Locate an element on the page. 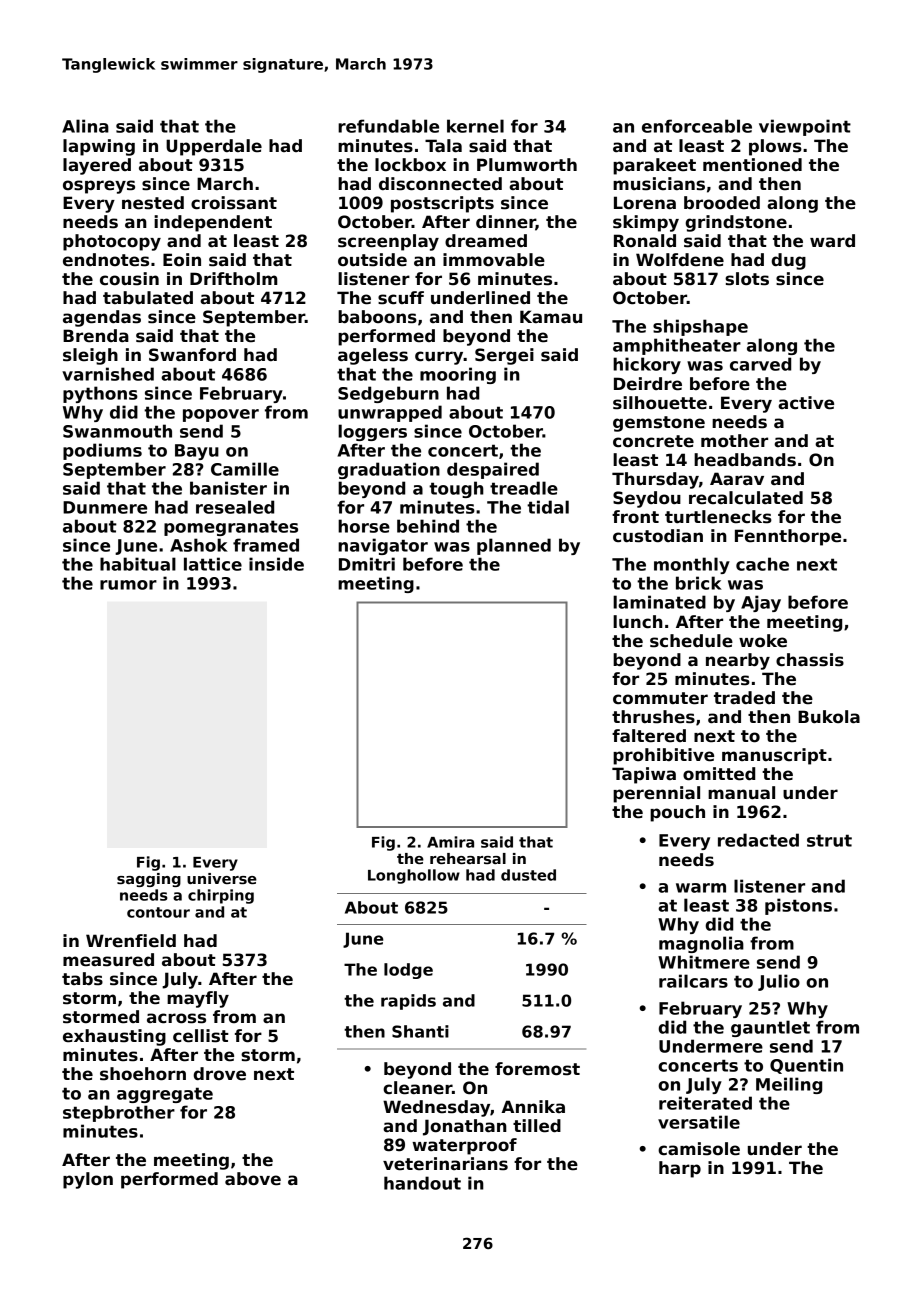 Image resolution: width=924 pixels, height=1308 pixels. cleaner is located at coordinates (417, 1088).
